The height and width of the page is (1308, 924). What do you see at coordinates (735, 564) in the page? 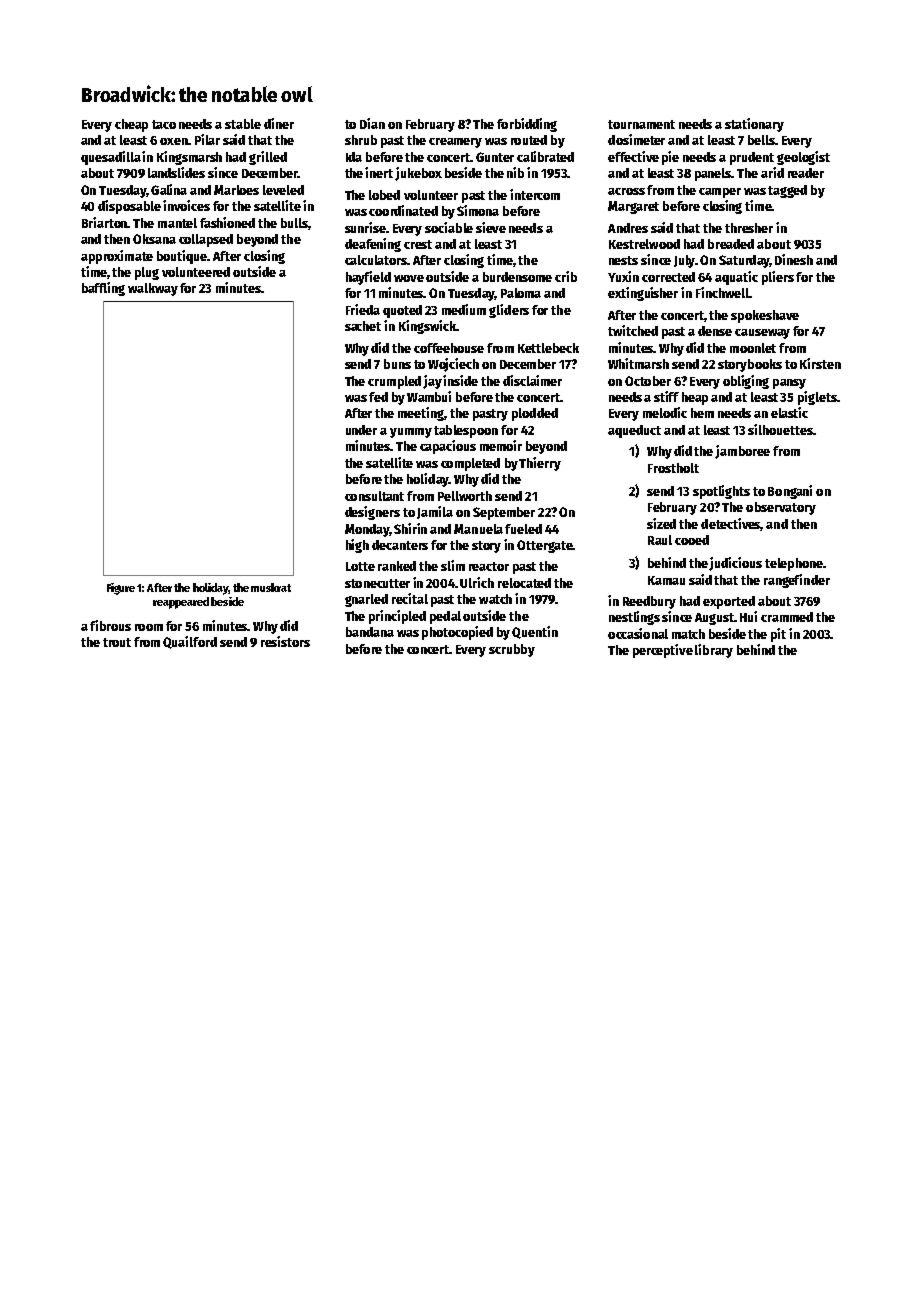
I see `judicious` at bounding box center [735, 564].
